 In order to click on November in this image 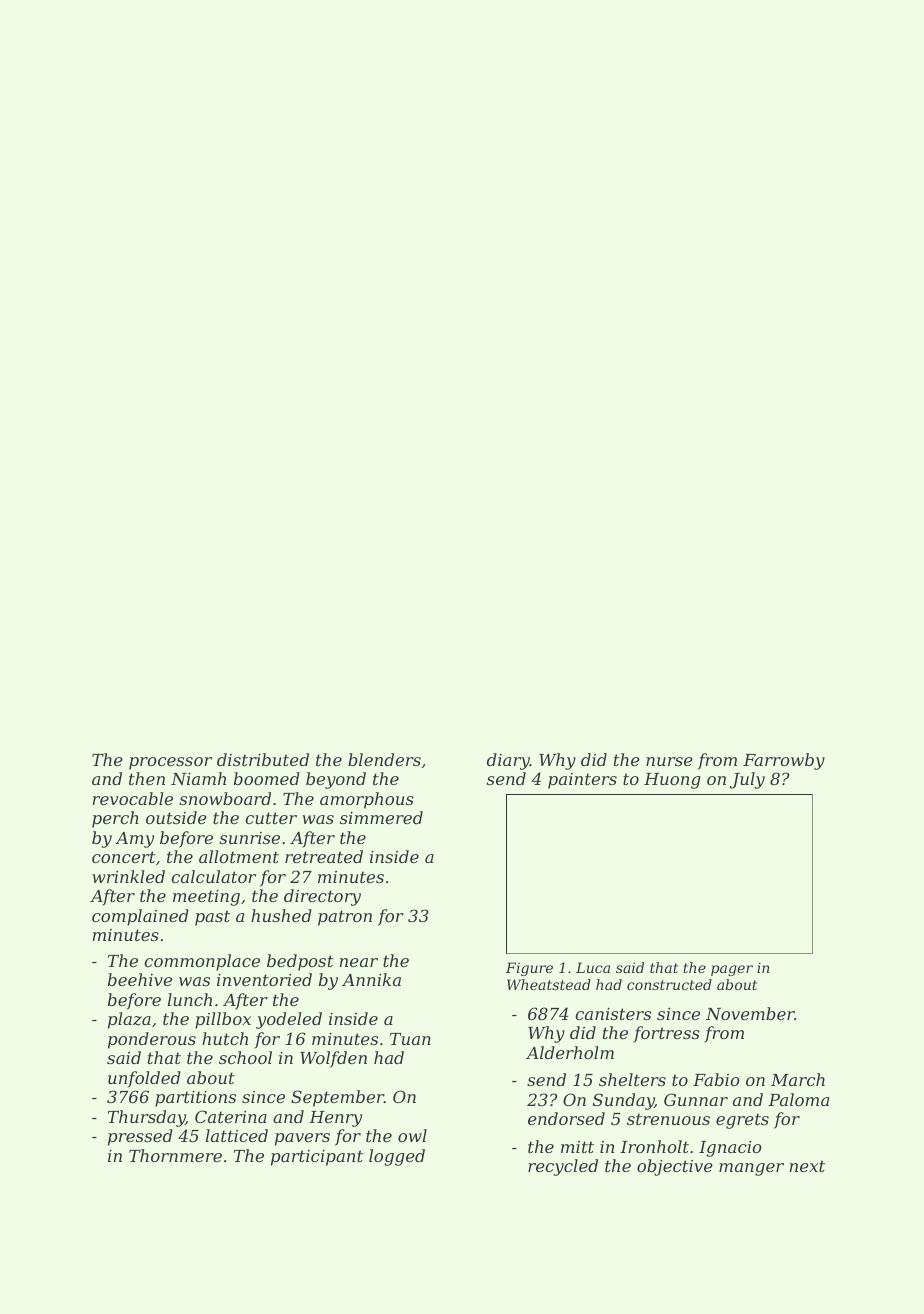, I will do `click(750, 1013)`.
